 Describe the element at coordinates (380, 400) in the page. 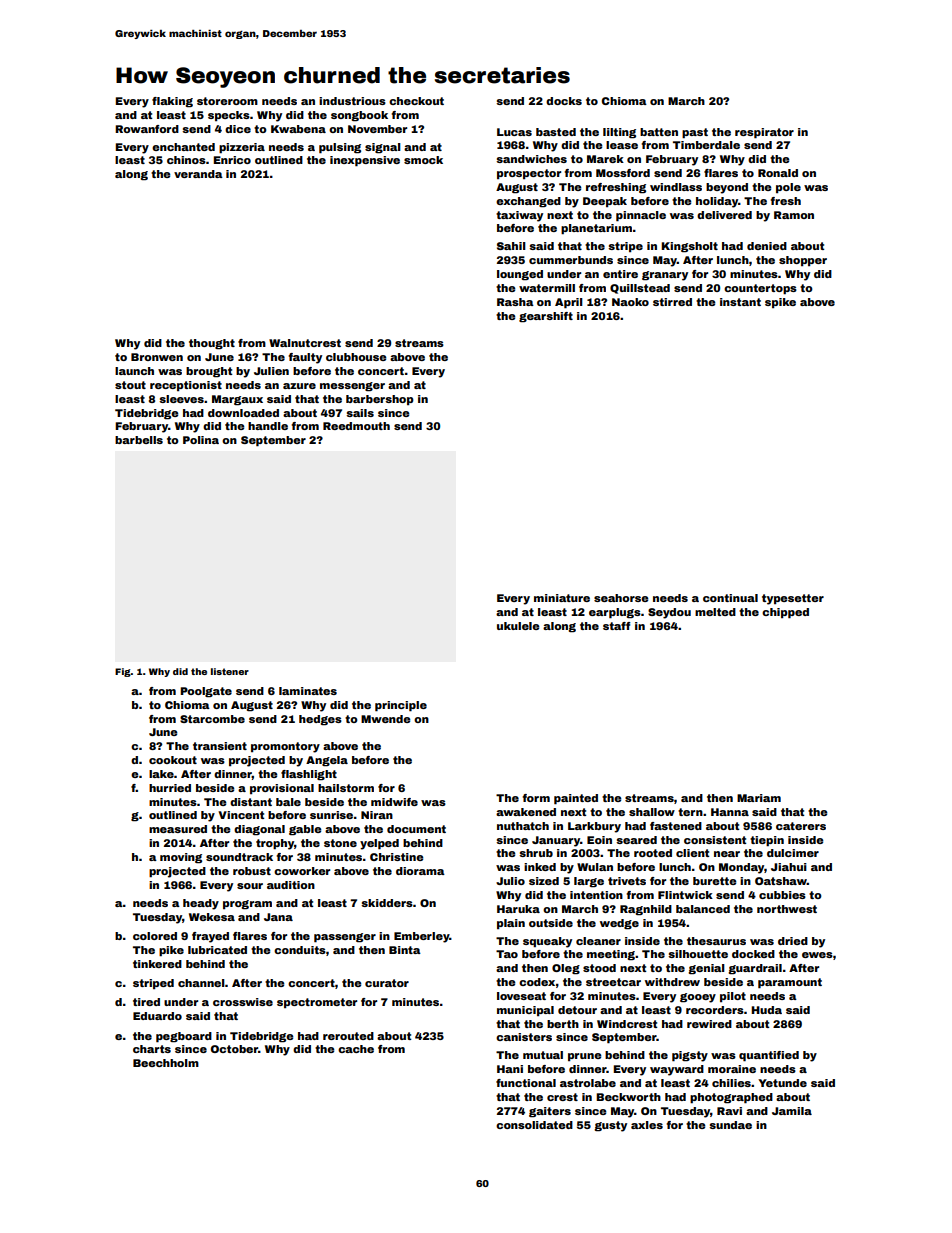

I see `barbershop` at that location.
